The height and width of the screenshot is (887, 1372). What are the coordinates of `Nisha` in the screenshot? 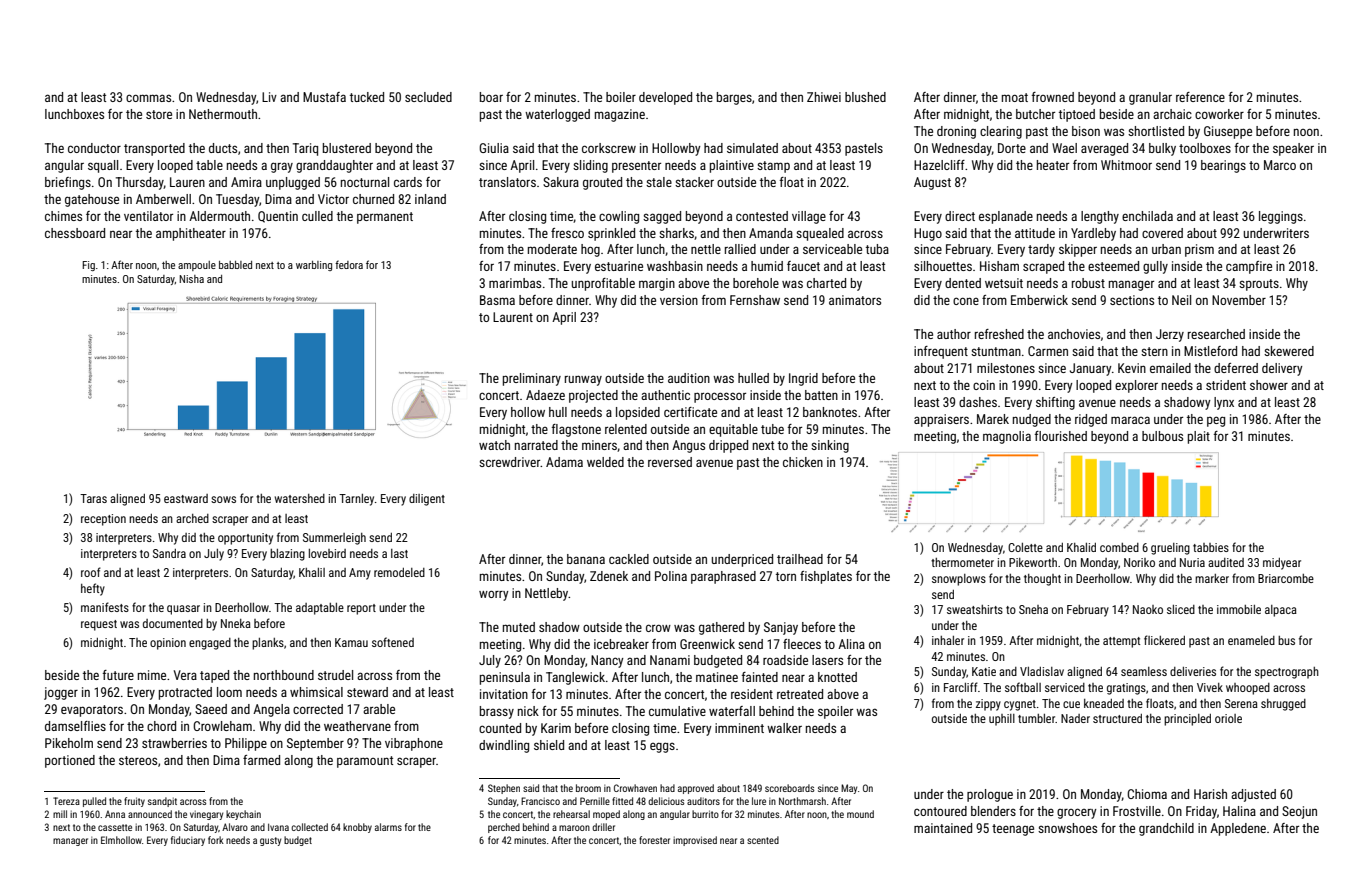 It's located at (191, 279).
